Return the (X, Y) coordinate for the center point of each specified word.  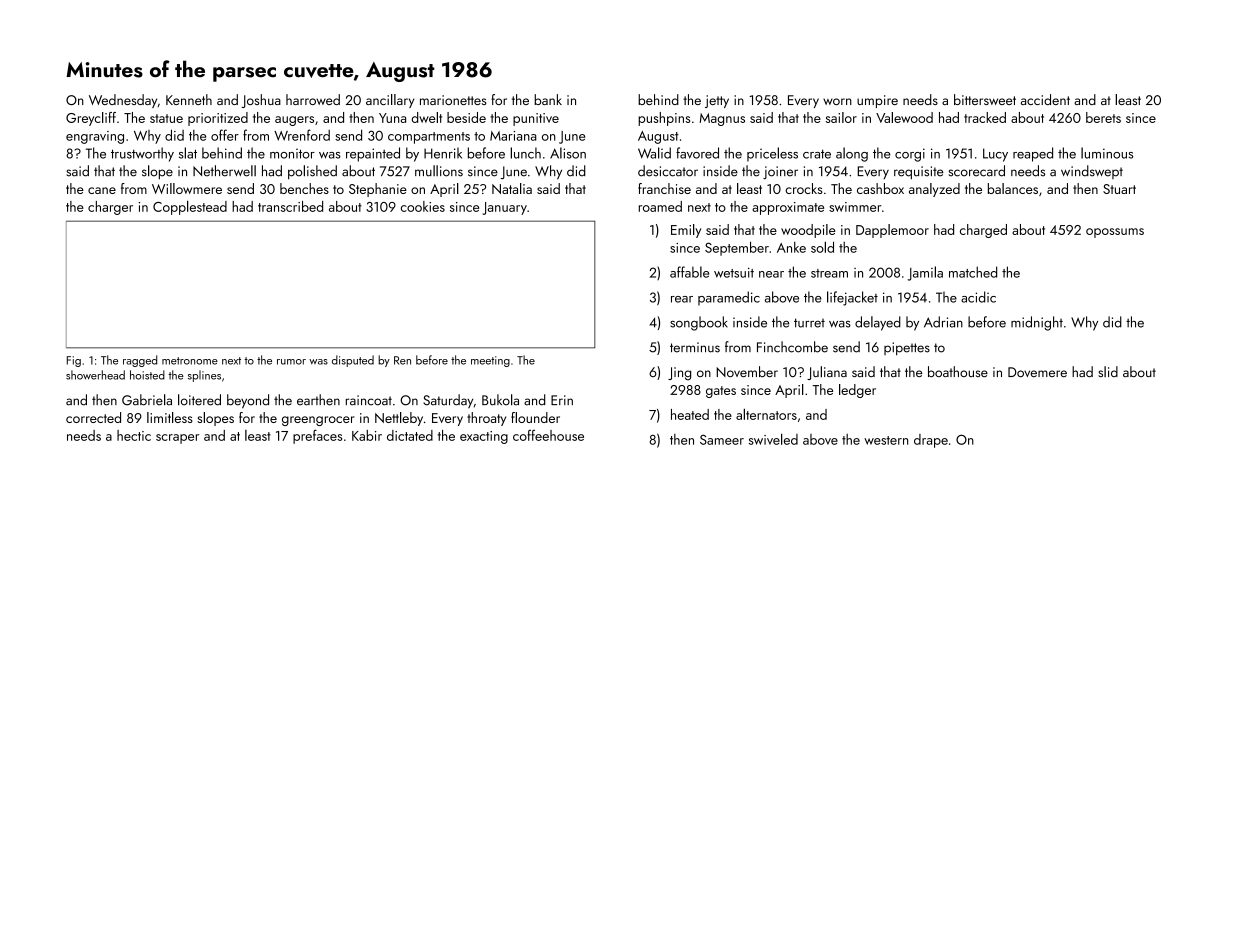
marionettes (453, 100)
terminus (695, 347)
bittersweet (985, 99)
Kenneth (189, 99)
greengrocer (318, 421)
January (505, 208)
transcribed (290, 206)
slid (1108, 371)
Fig (74, 361)
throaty (486, 419)
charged (983, 231)
